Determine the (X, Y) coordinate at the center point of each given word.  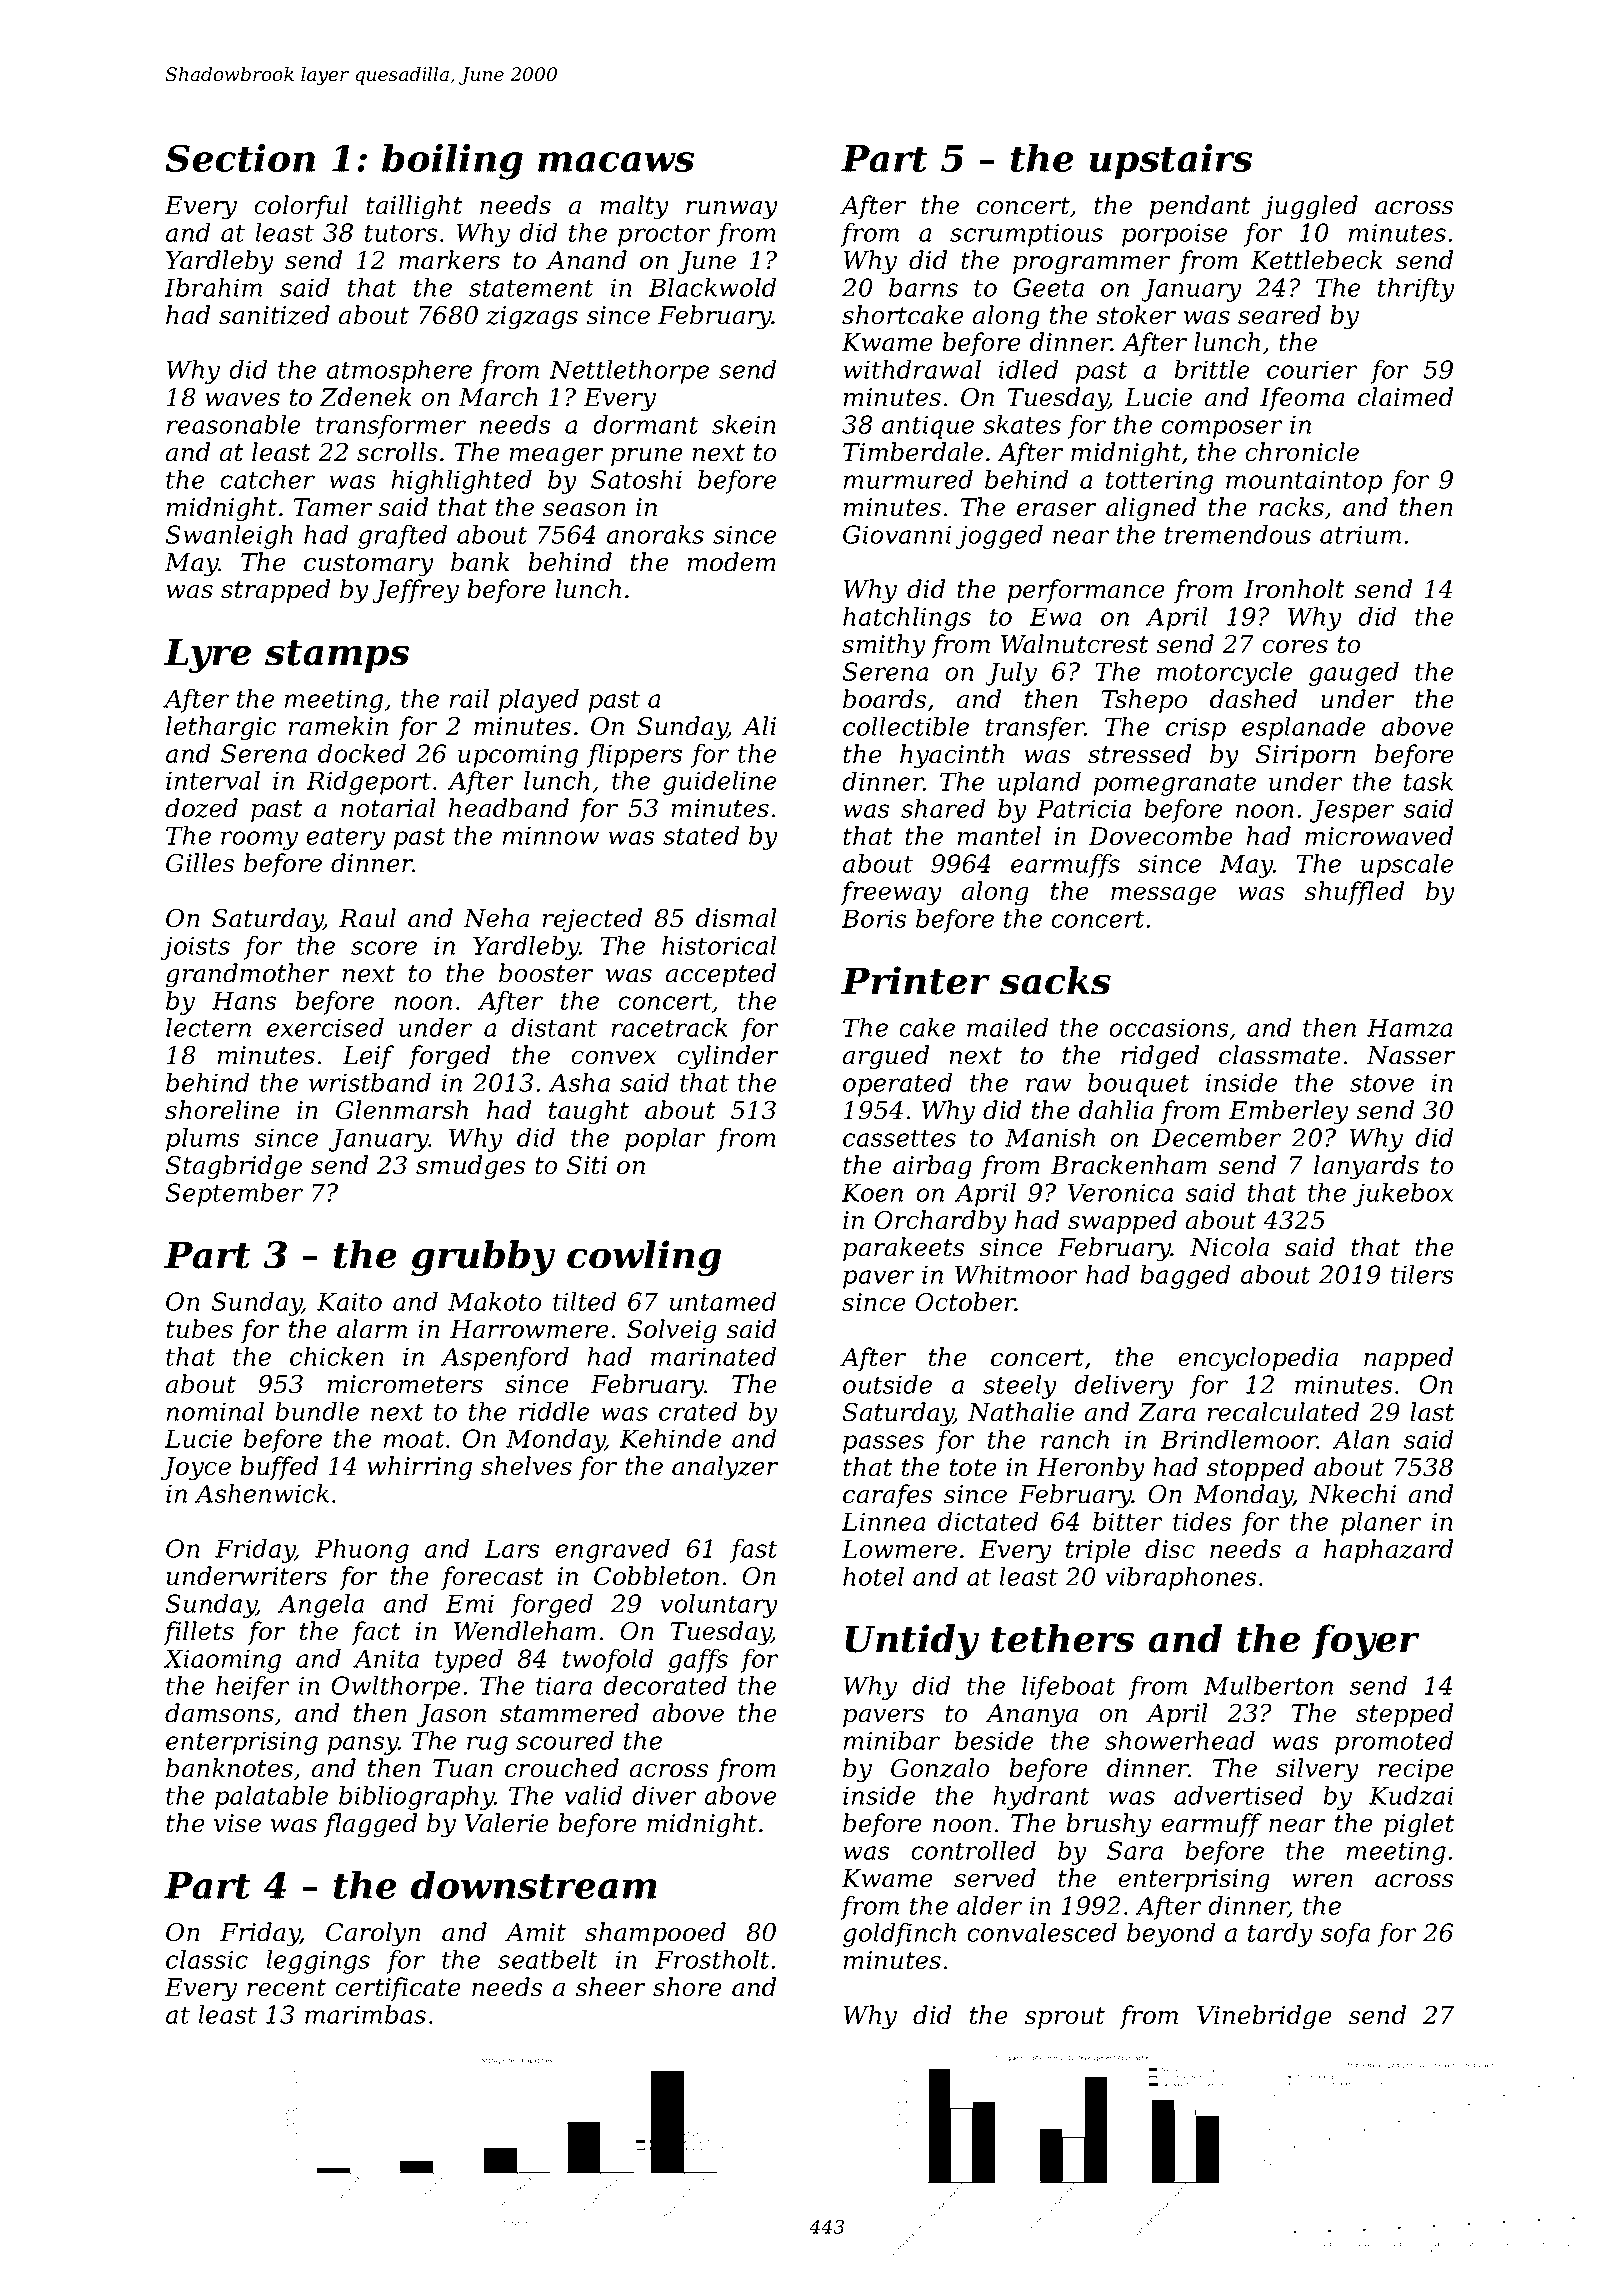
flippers (634, 756)
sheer (611, 1987)
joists (195, 948)
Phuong (362, 1551)
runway (732, 210)
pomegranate (1174, 785)
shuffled (1354, 893)
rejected (592, 920)
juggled (1309, 207)
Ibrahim (213, 287)
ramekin (338, 726)
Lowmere (899, 1549)
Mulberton (1268, 1685)
